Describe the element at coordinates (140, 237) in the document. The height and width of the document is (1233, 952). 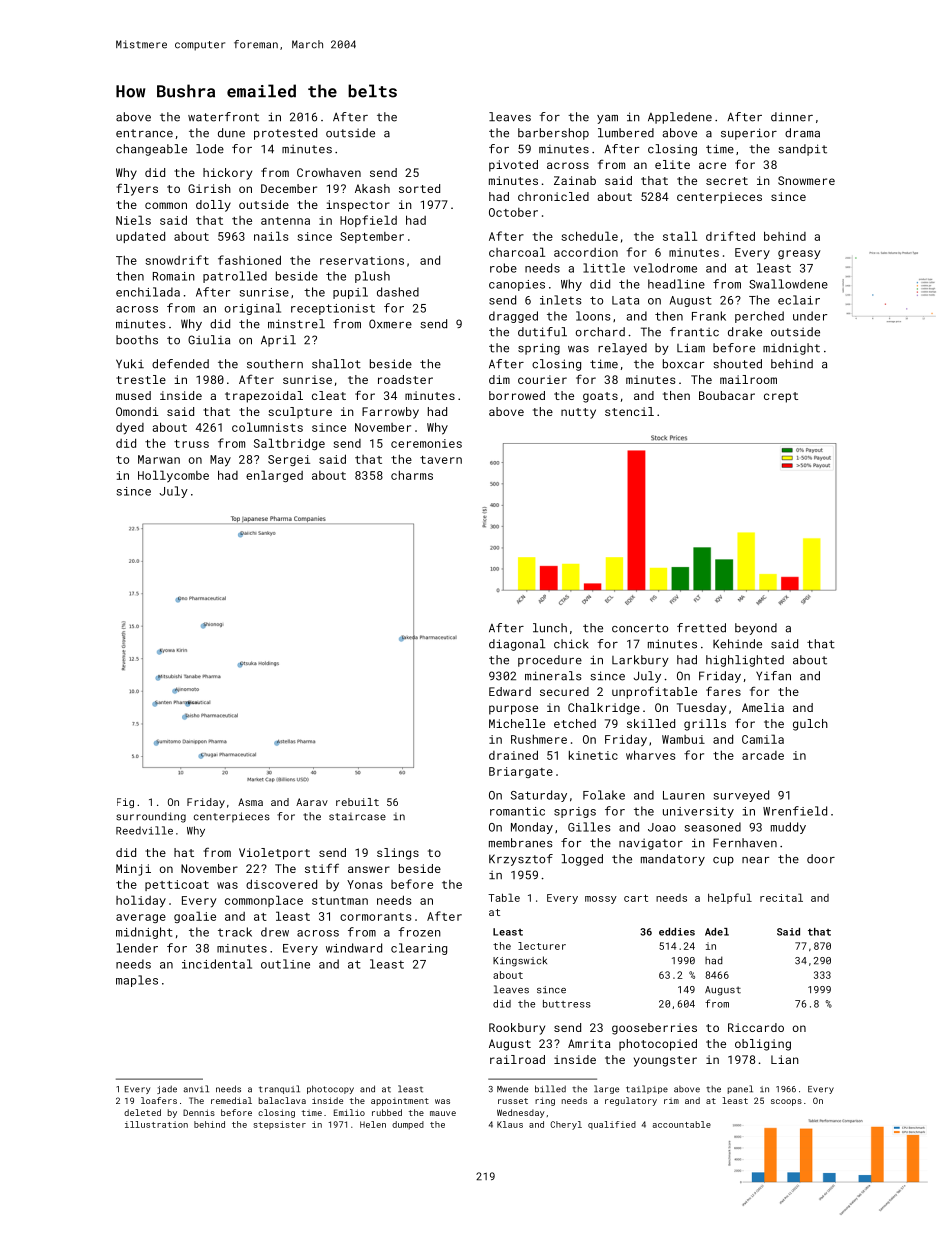
I see `updated` at that location.
